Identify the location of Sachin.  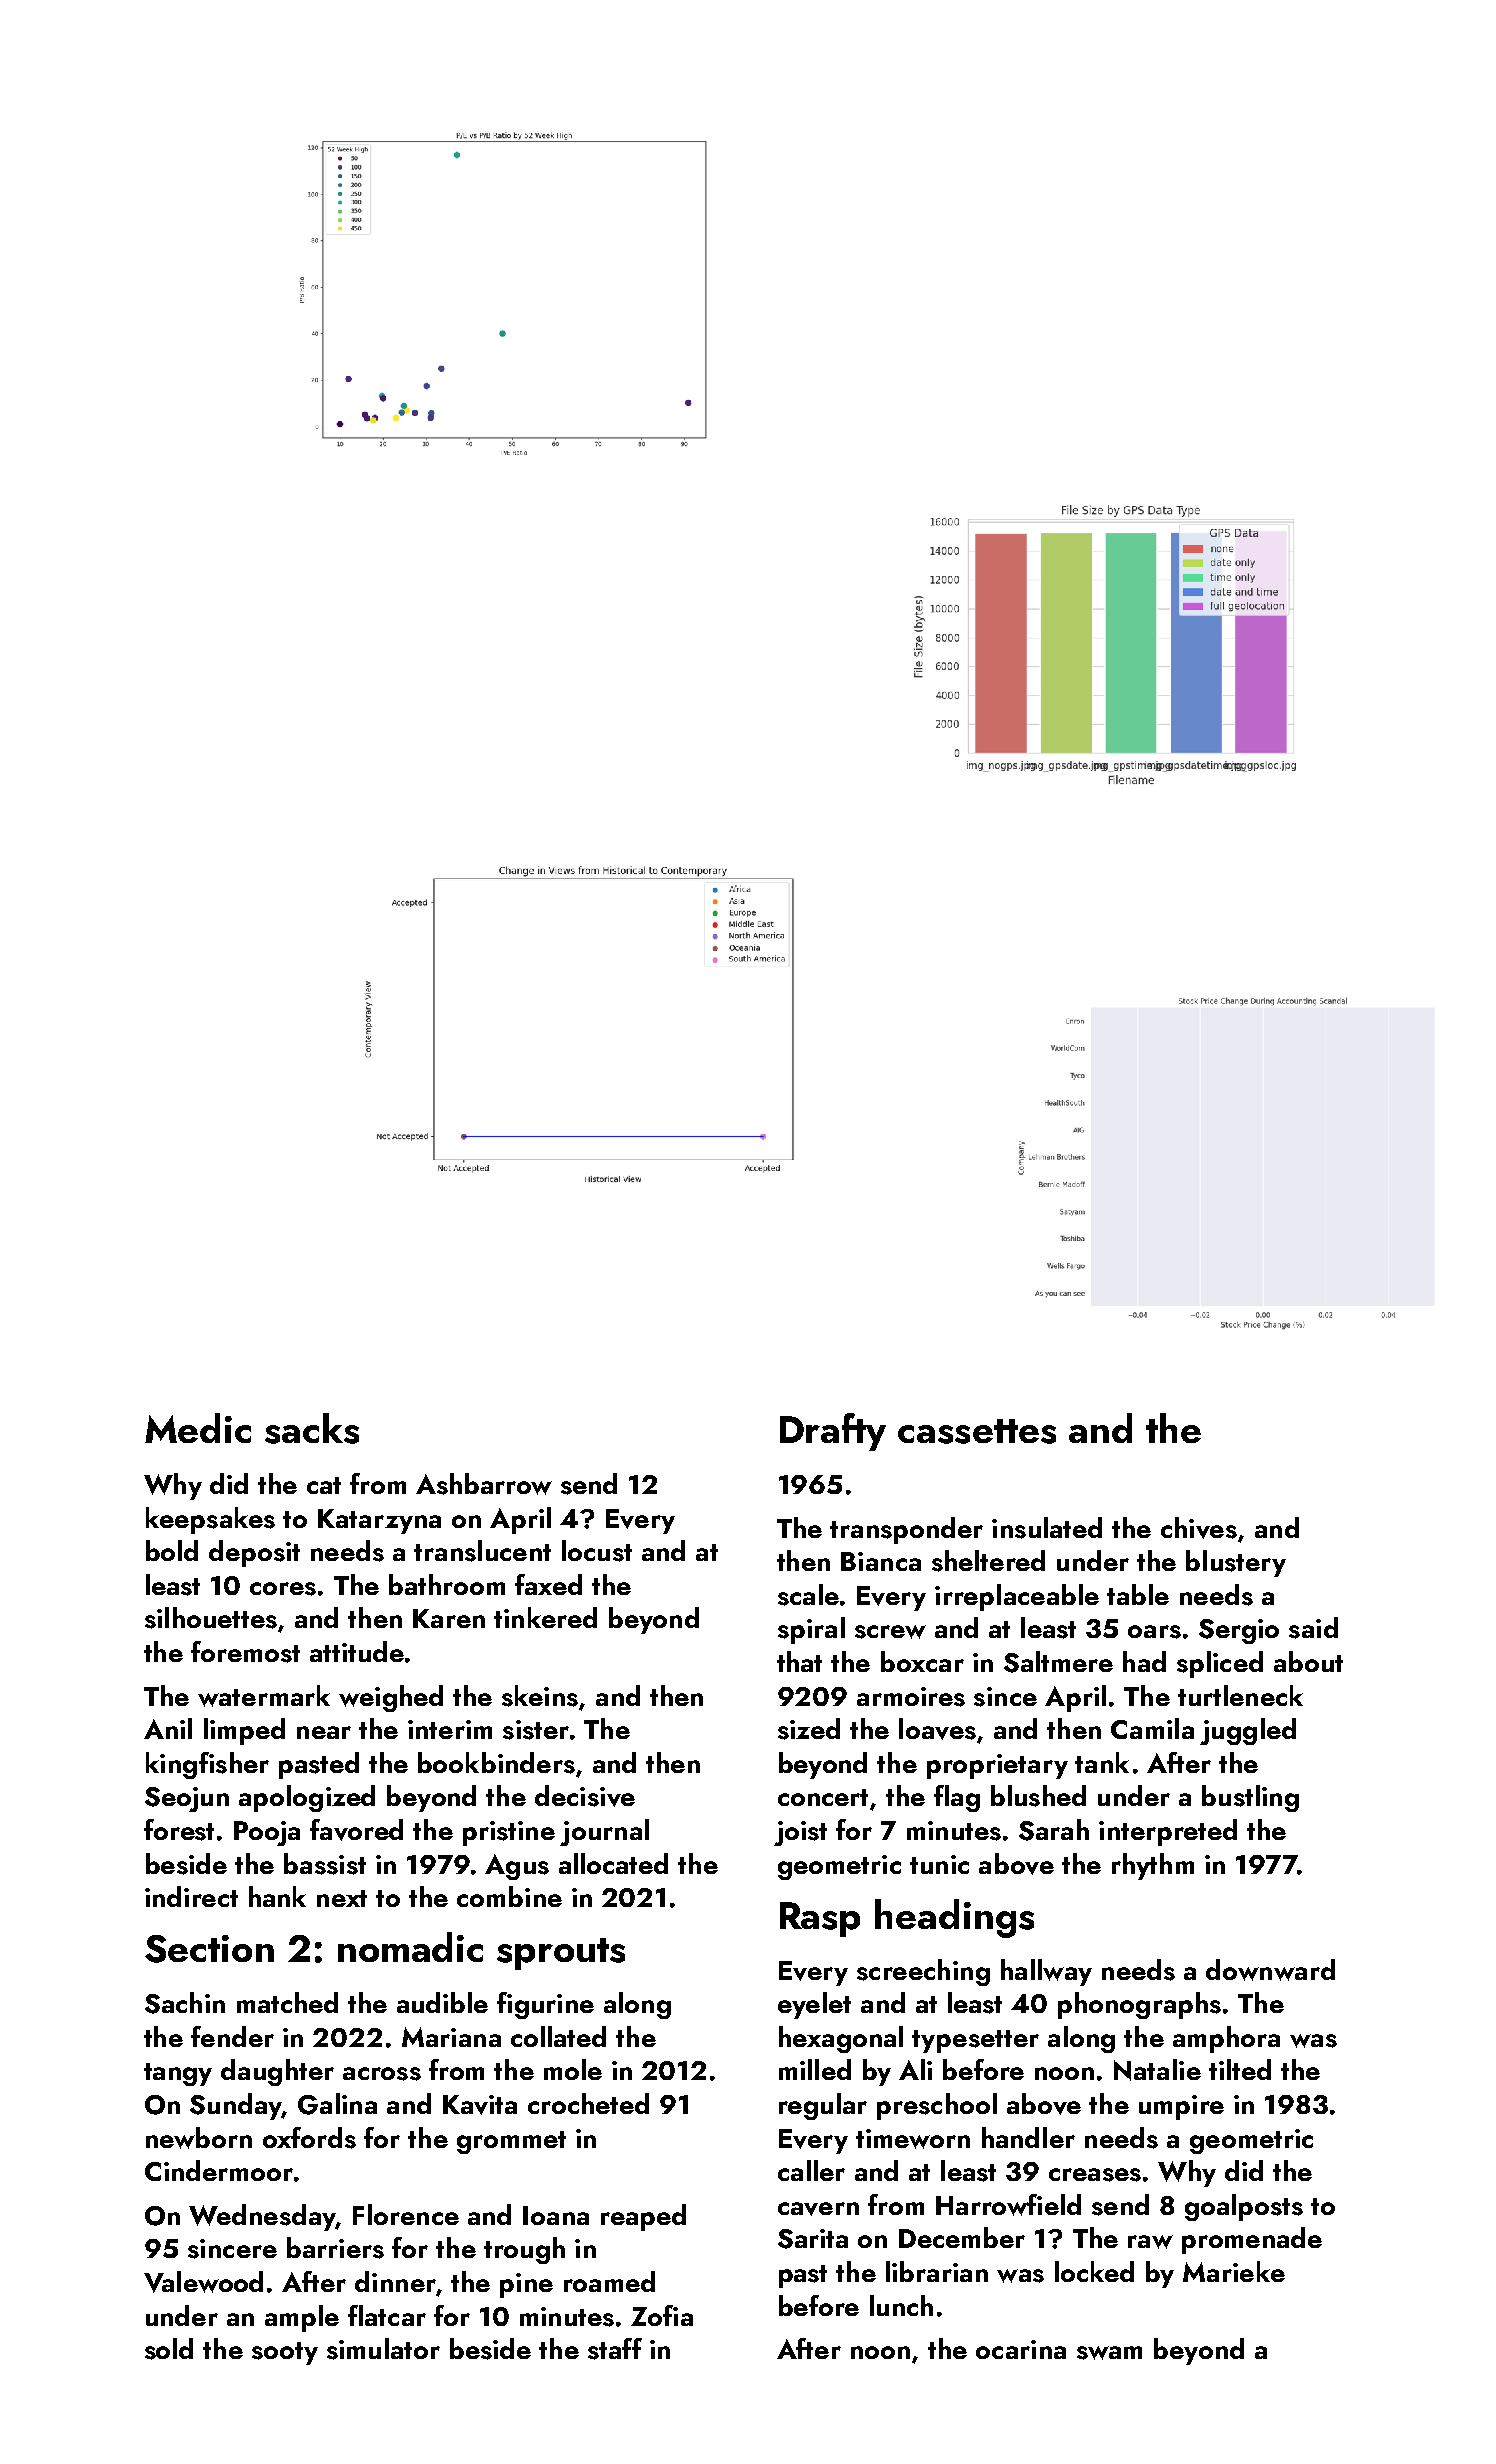
(185, 2003).
